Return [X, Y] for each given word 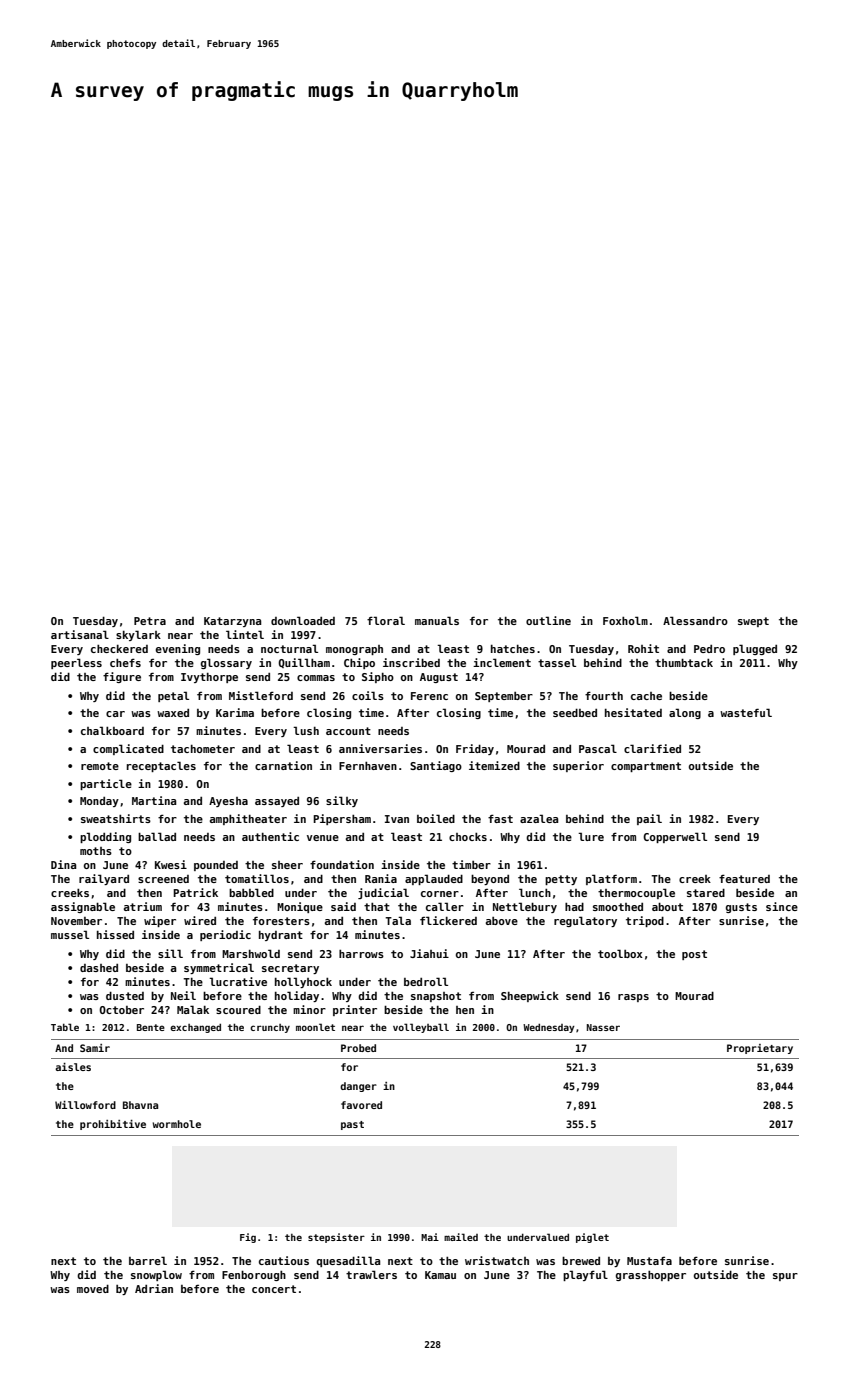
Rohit [643, 648]
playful [585, 1275]
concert [274, 1289]
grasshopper [651, 1276]
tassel [557, 662]
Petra [150, 621]
